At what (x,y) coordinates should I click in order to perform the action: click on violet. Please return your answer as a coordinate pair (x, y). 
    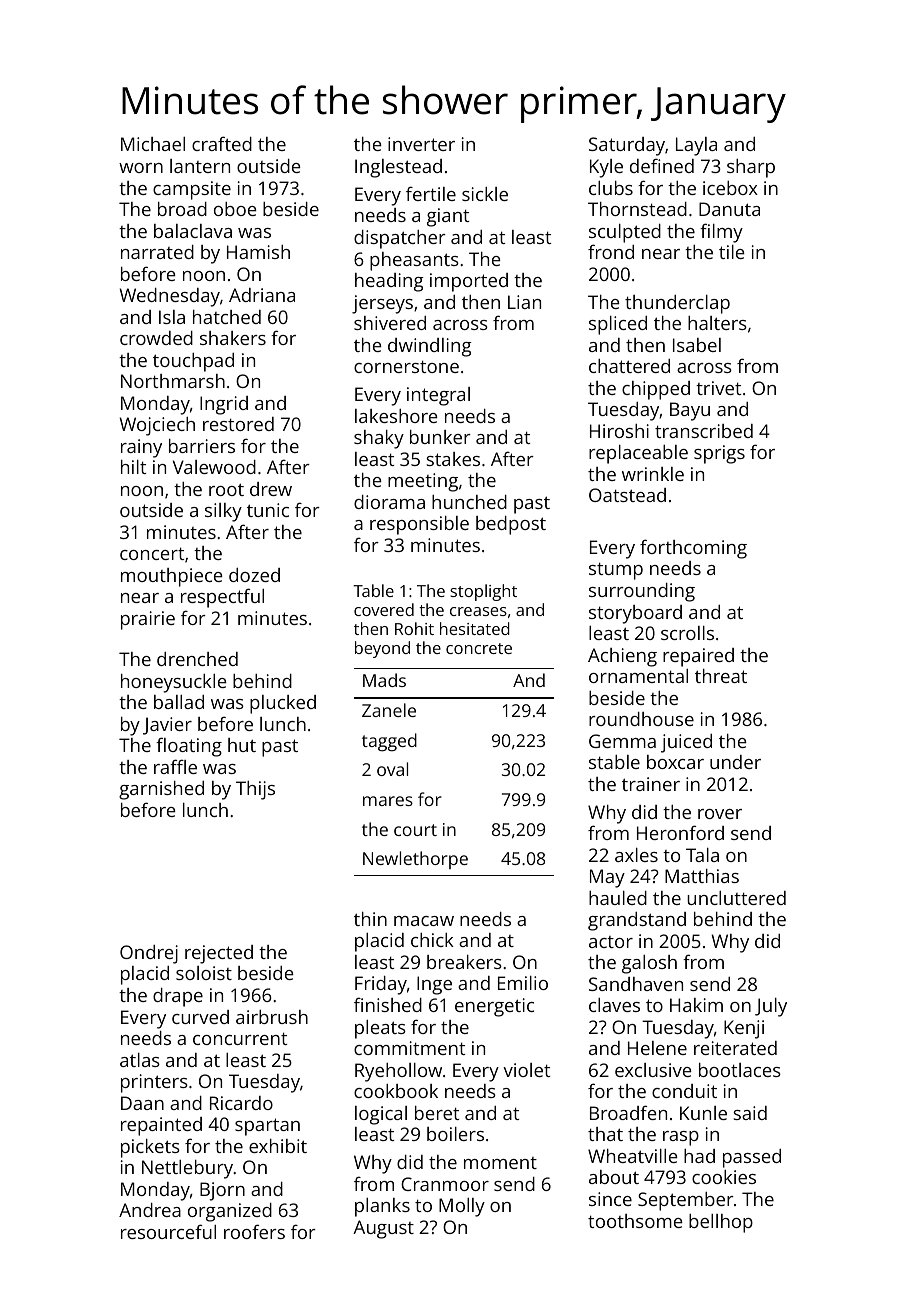
    Looking at the image, I should click on (526, 1070).
